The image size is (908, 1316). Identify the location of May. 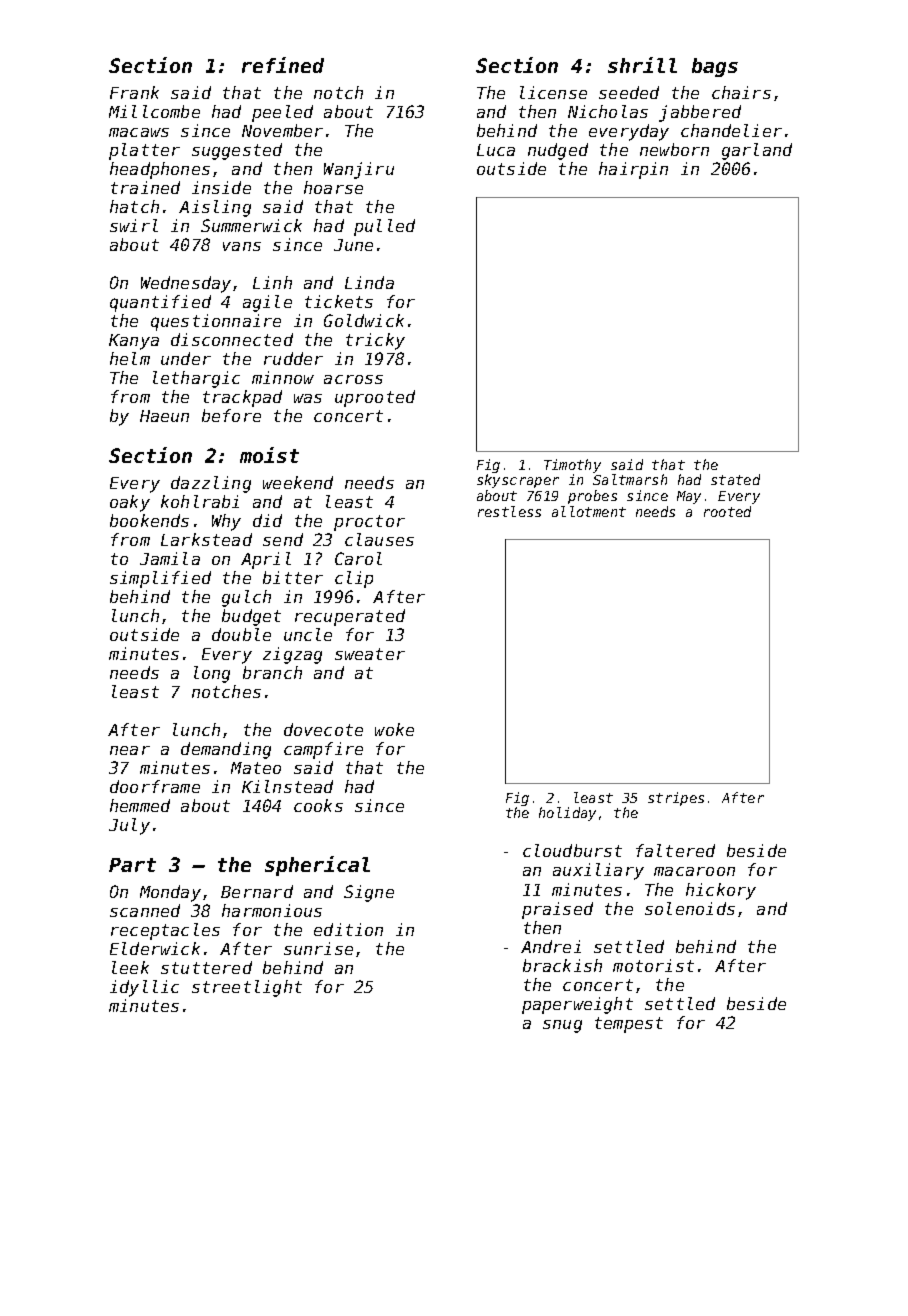
(689, 497).
